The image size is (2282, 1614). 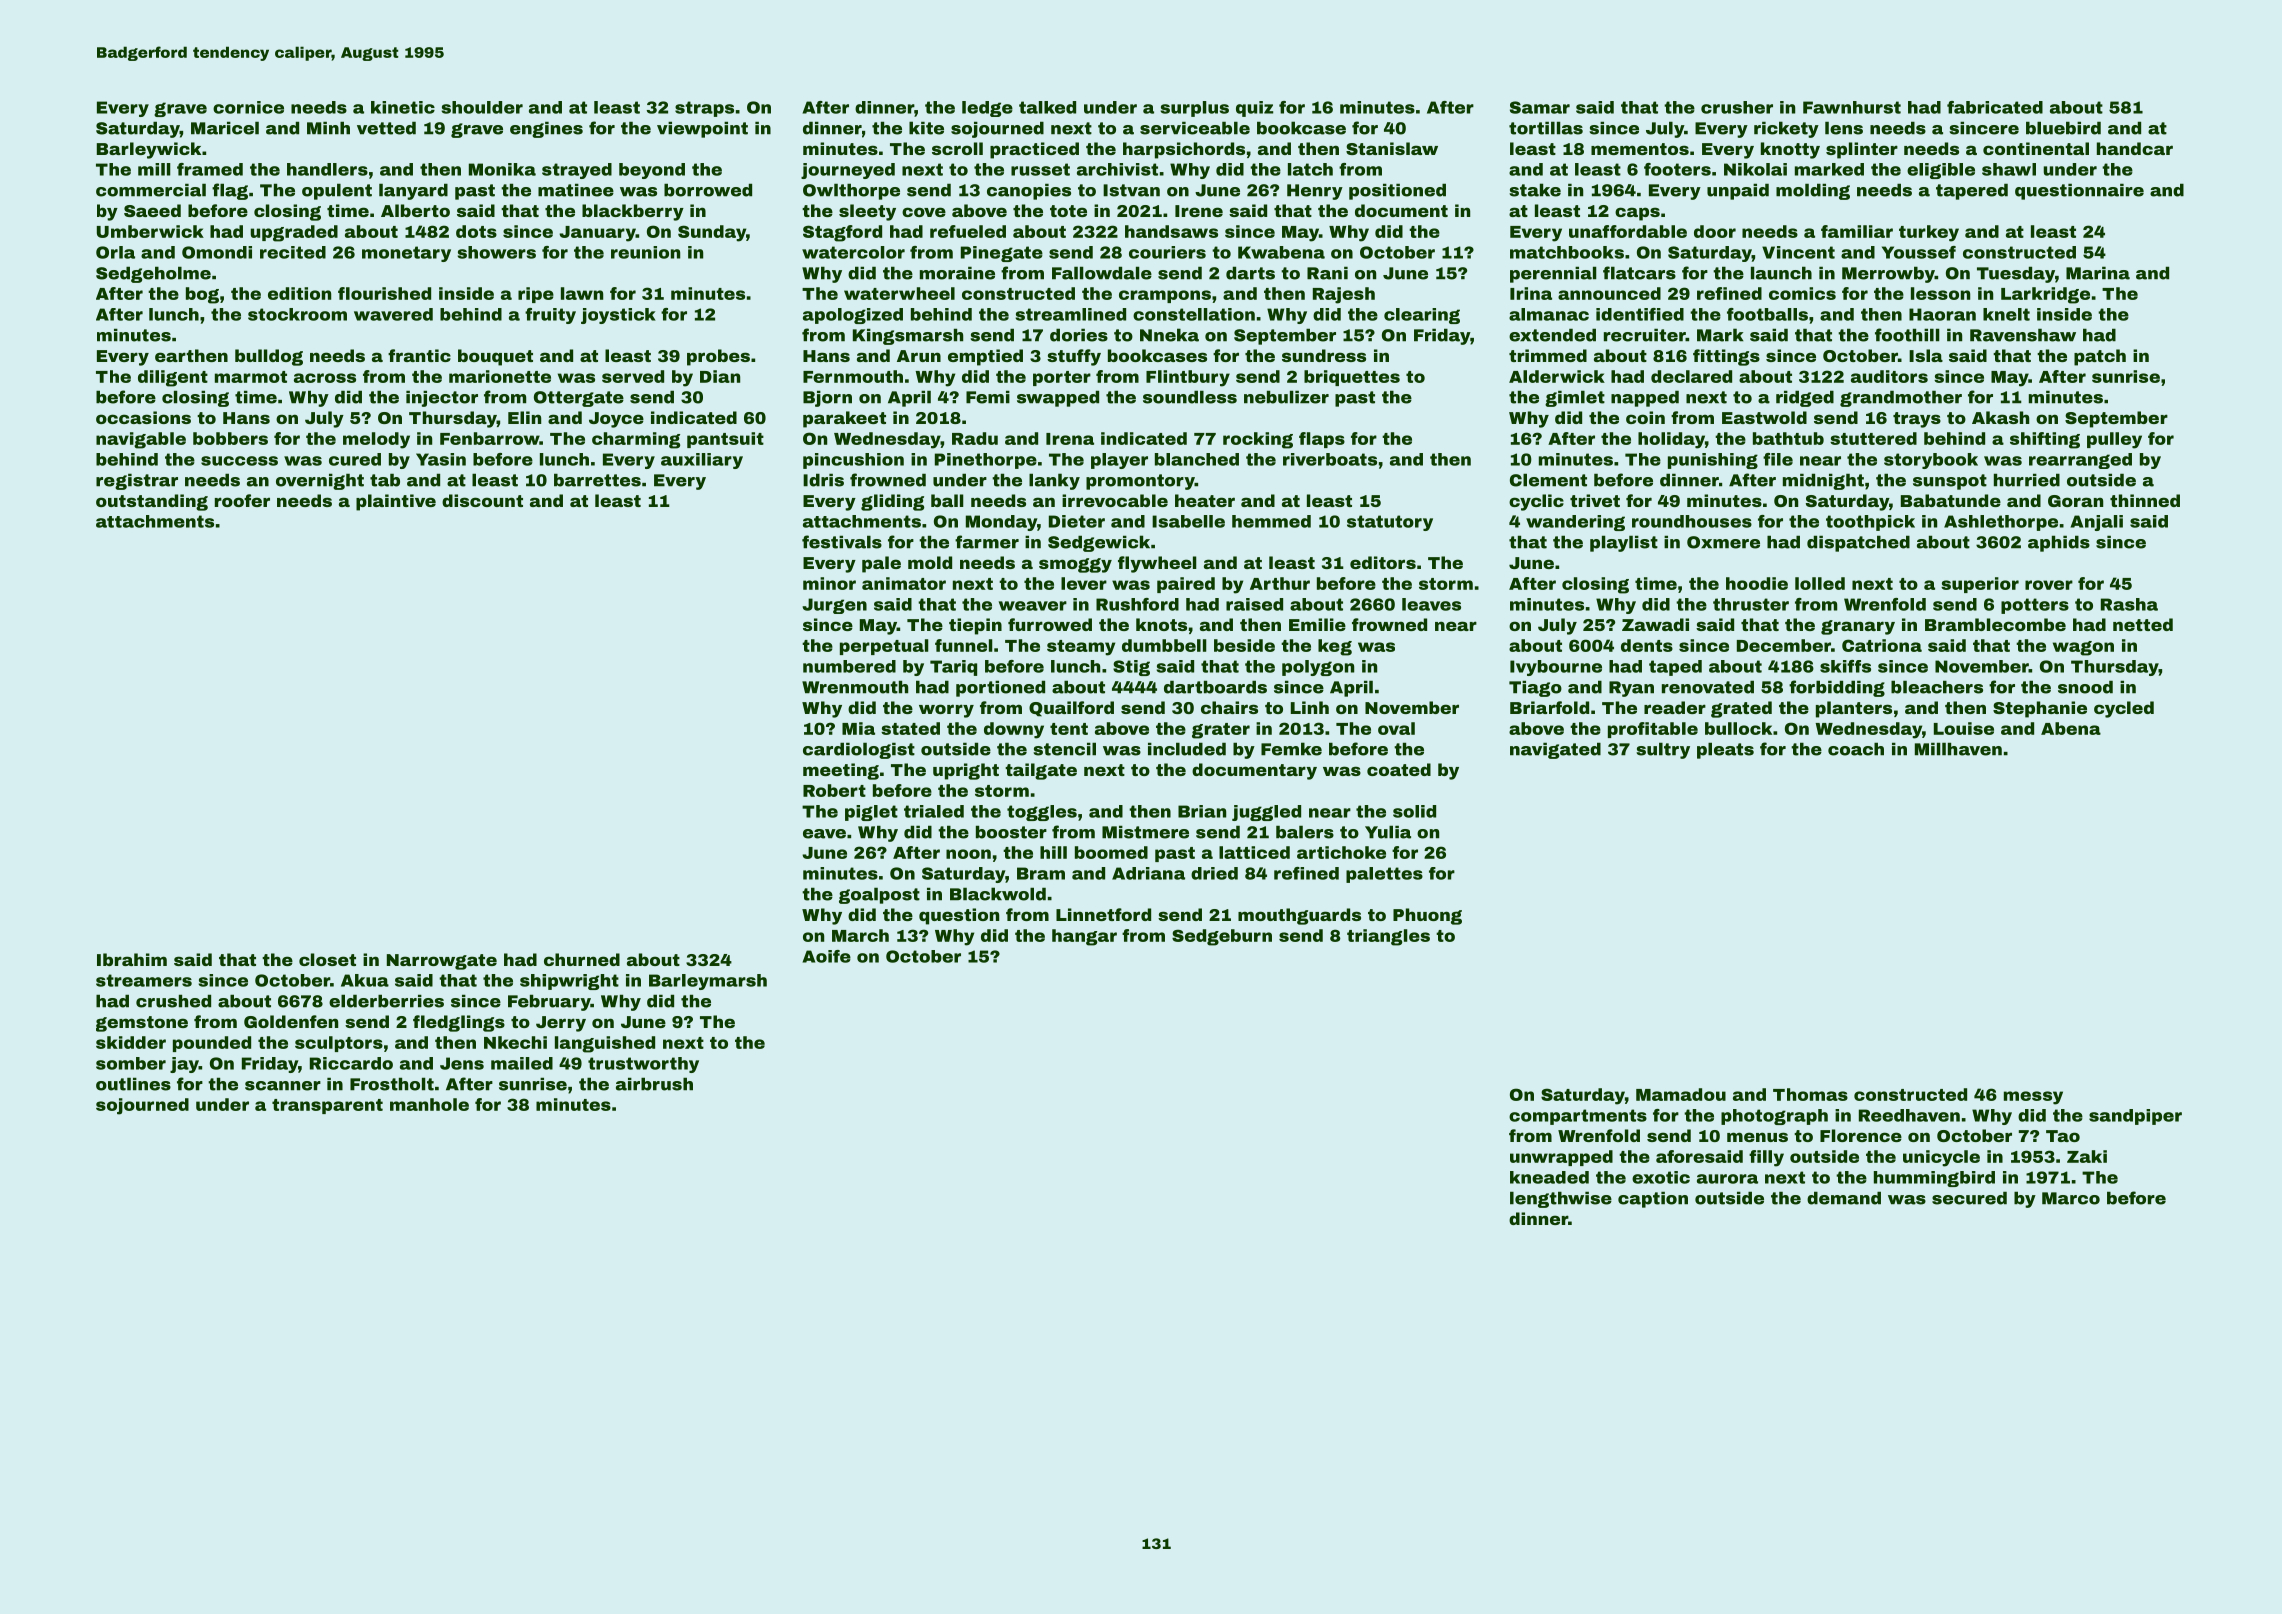 What do you see at coordinates (2071, 1198) in the screenshot?
I see `Marco` at bounding box center [2071, 1198].
